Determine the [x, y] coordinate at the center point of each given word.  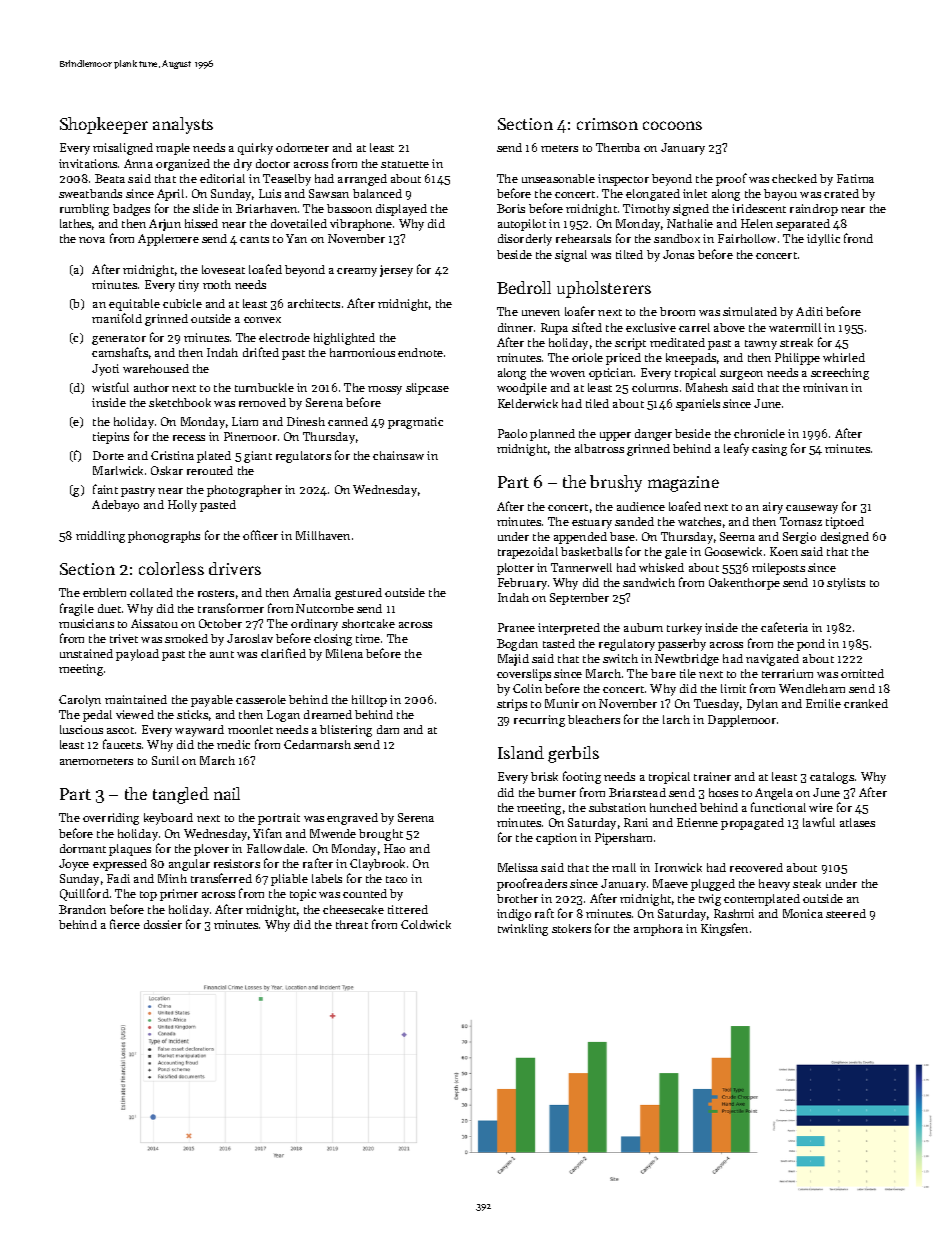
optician [611, 374]
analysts [183, 125]
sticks [192, 714]
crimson [607, 124]
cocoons [672, 125]
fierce [125, 924]
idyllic [823, 240]
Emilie [823, 703]
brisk [544, 776]
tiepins [111, 438]
